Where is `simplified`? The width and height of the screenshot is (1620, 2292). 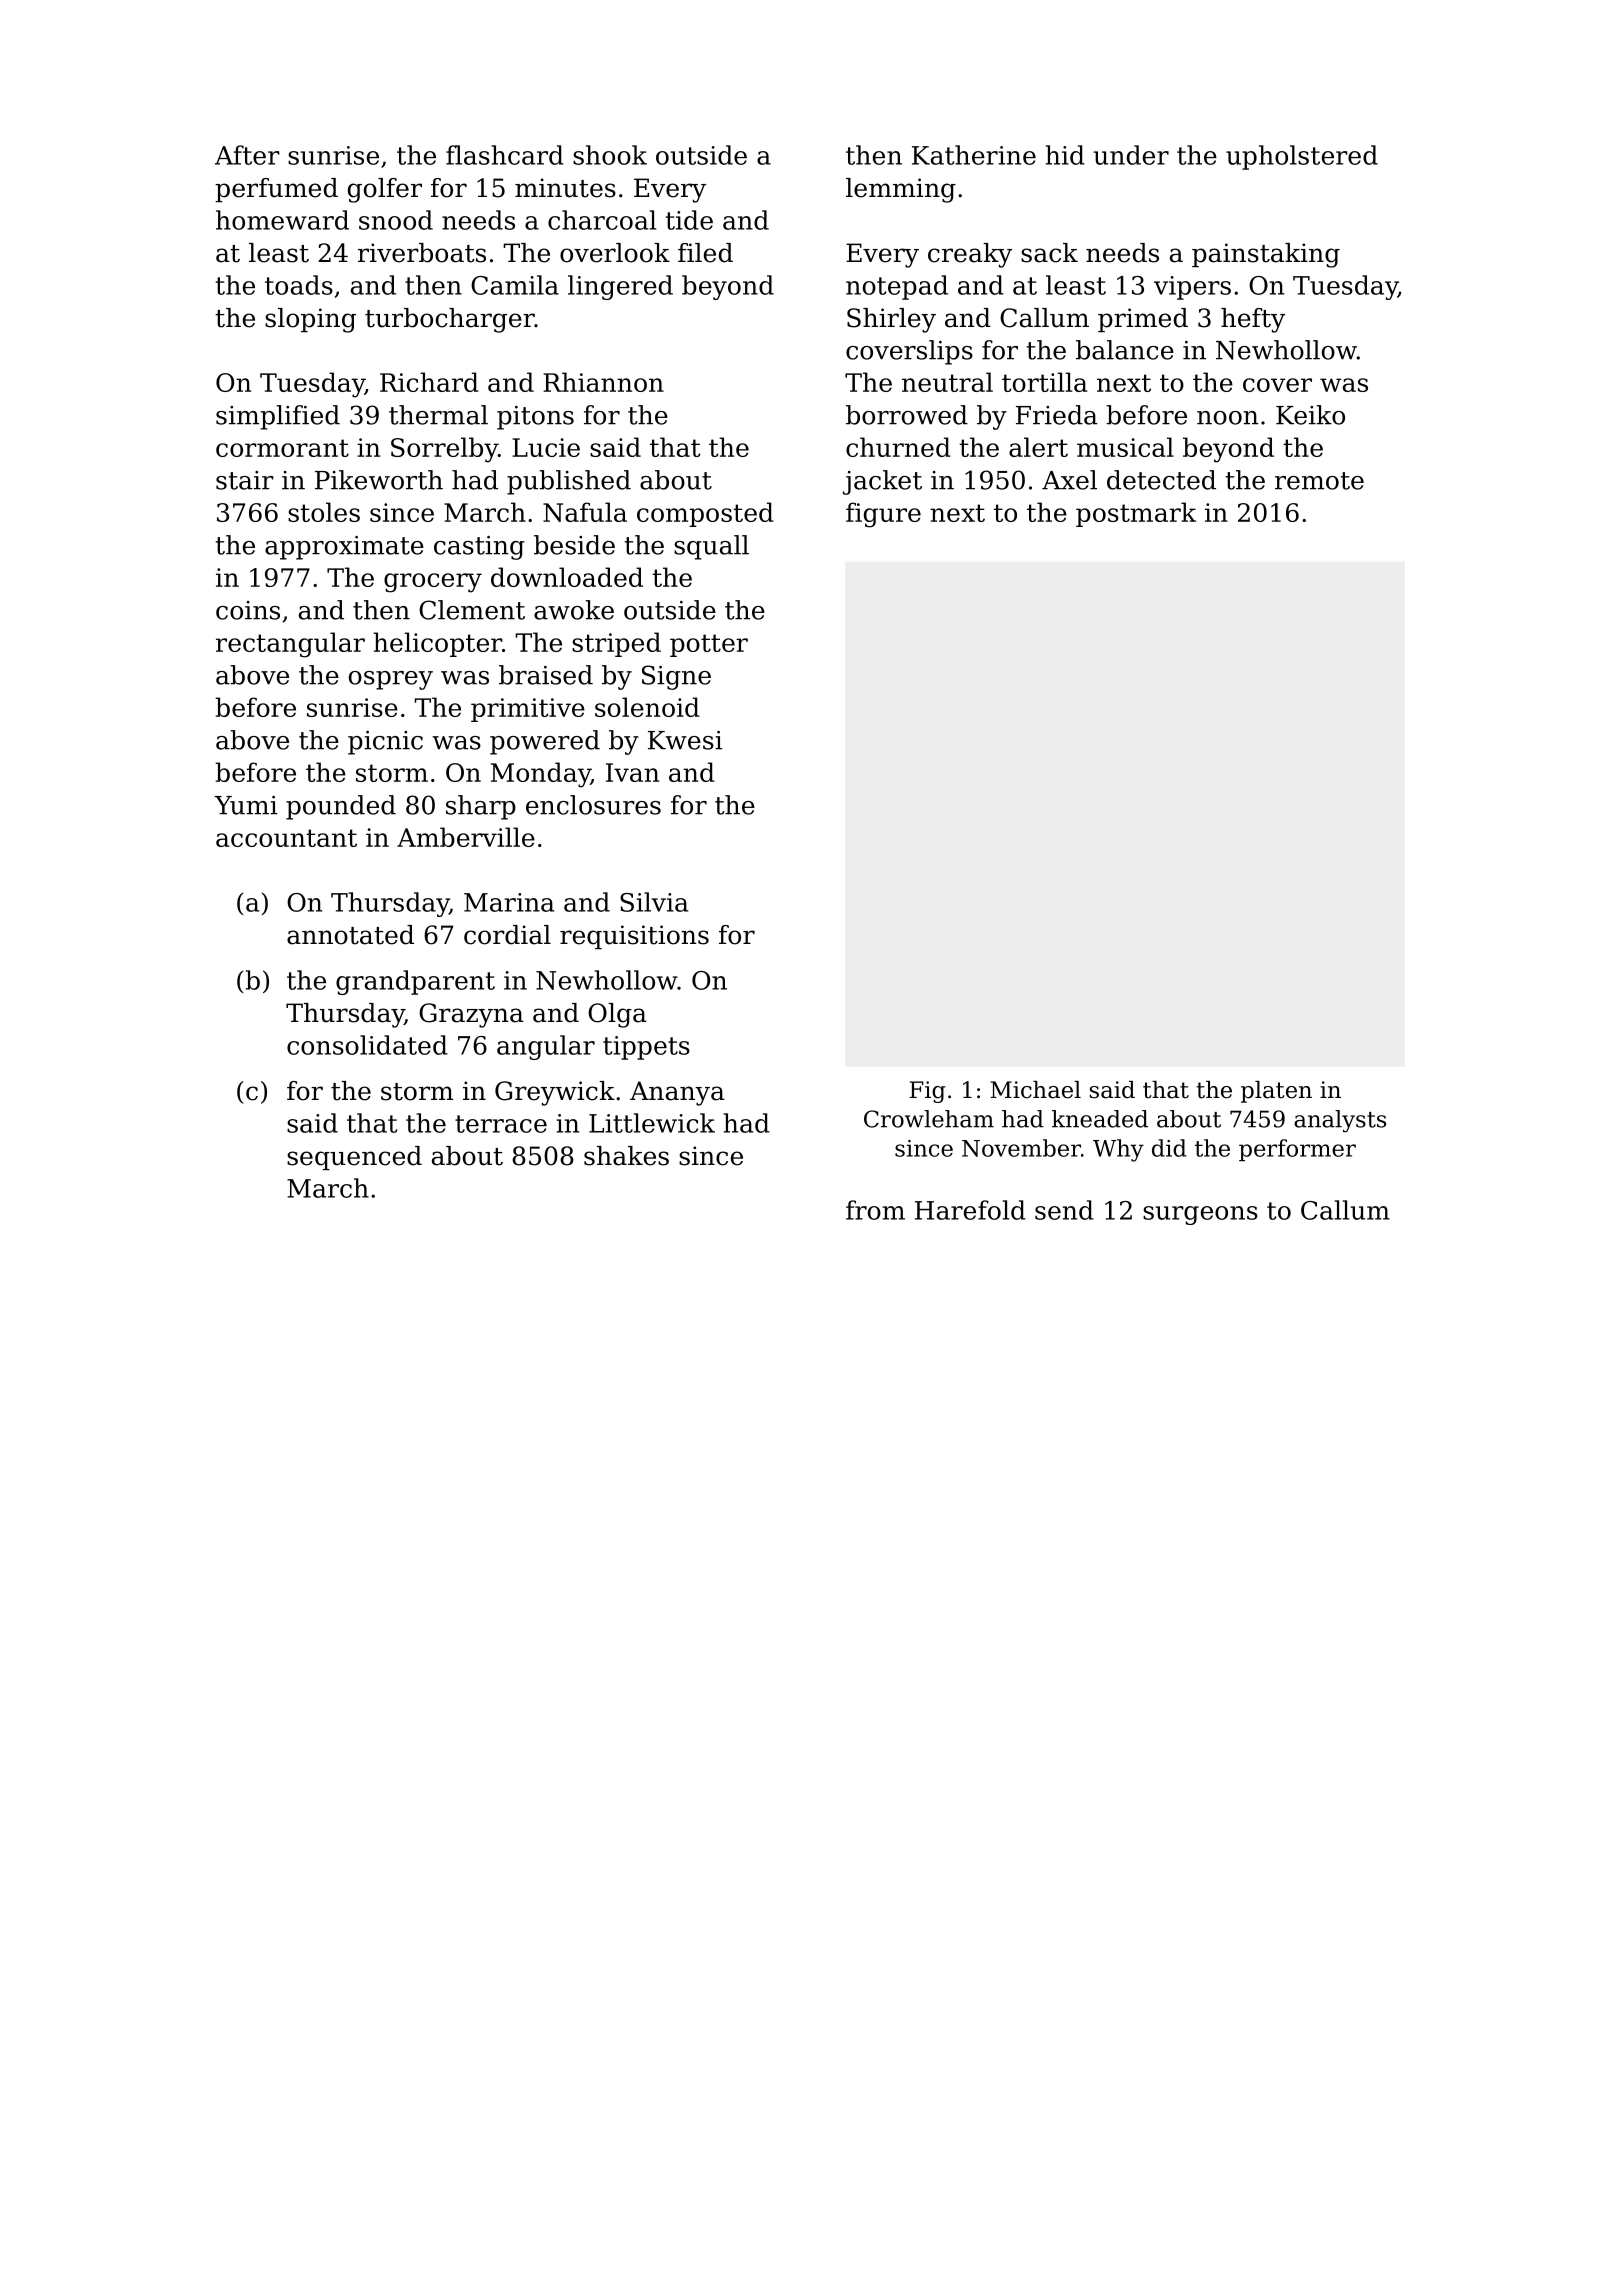
simplified is located at coordinates (278, 417).
